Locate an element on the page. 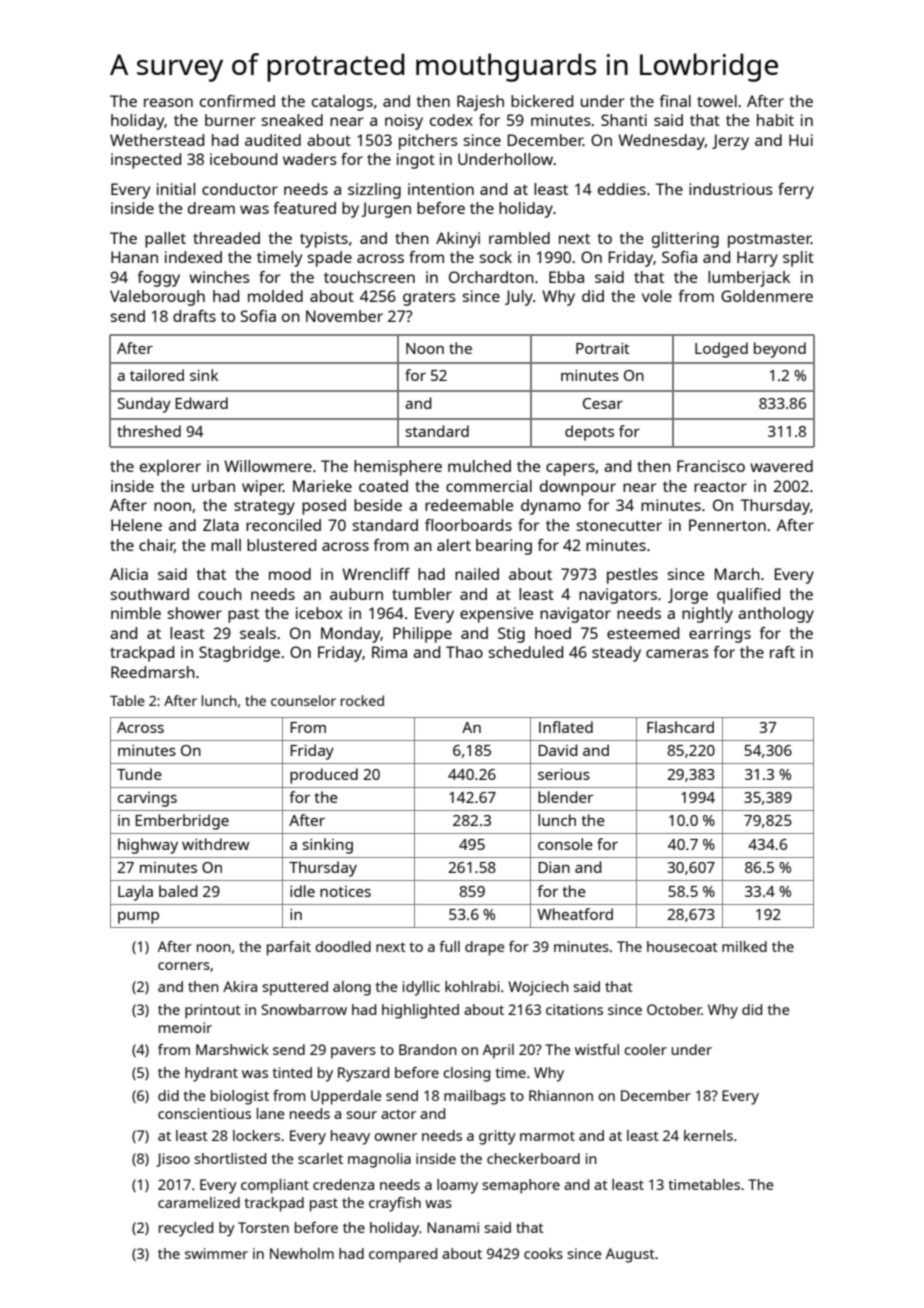 The image size is (924, 1308). beyond is located at coordinates (780, 350).
